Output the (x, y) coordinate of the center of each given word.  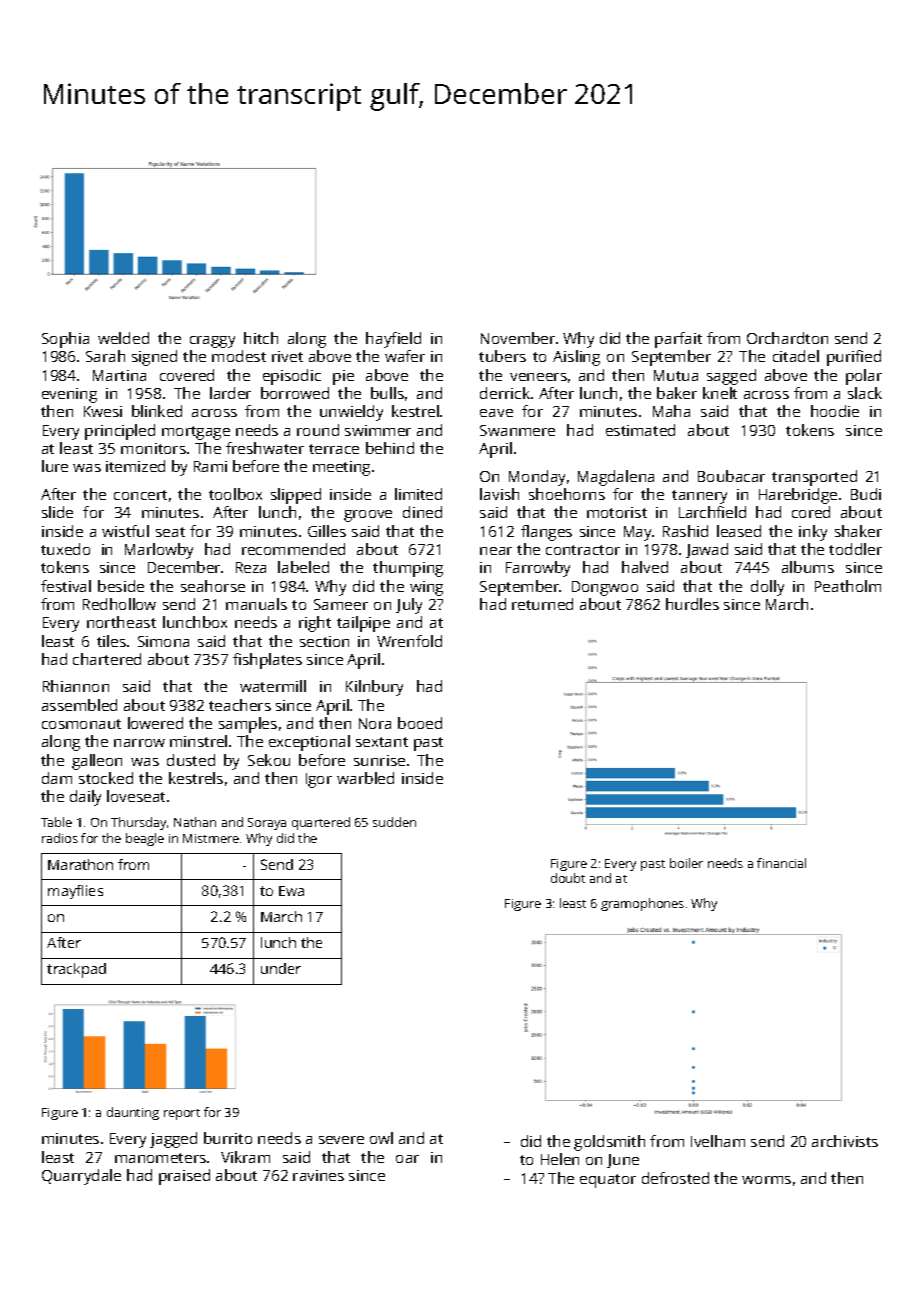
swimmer (378, 430)
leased (739, 531)
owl (381, 1138)
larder (230, 393)
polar (864, 377)
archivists (845, 1141)
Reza (251, 567)
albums (808, 567)
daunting (133, 1113)
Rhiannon (76, 686)
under (281, 968)
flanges (546, 533)
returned (542, 604)
